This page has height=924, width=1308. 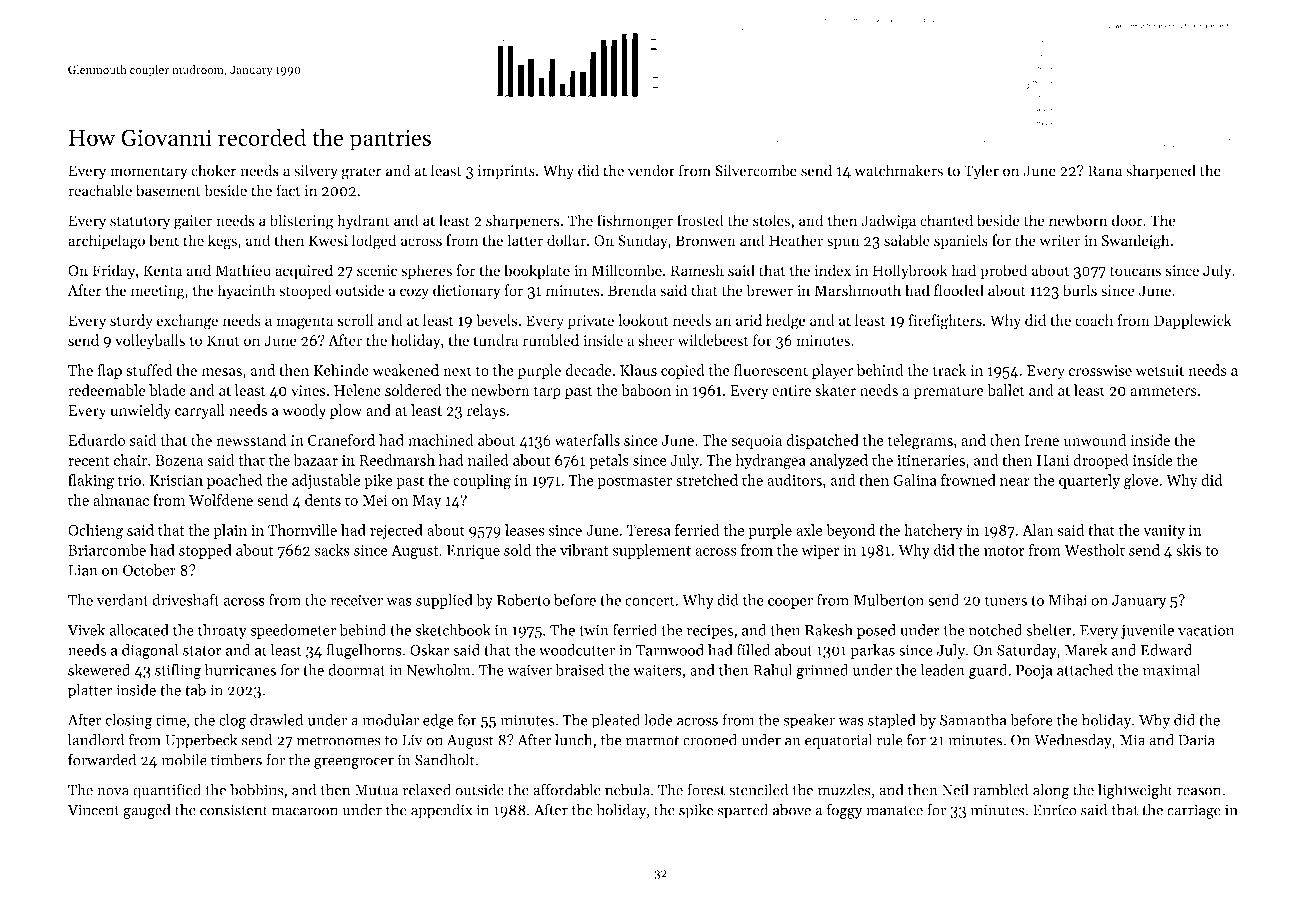 I want to click on maximal, so click(x=1171, y=670).
